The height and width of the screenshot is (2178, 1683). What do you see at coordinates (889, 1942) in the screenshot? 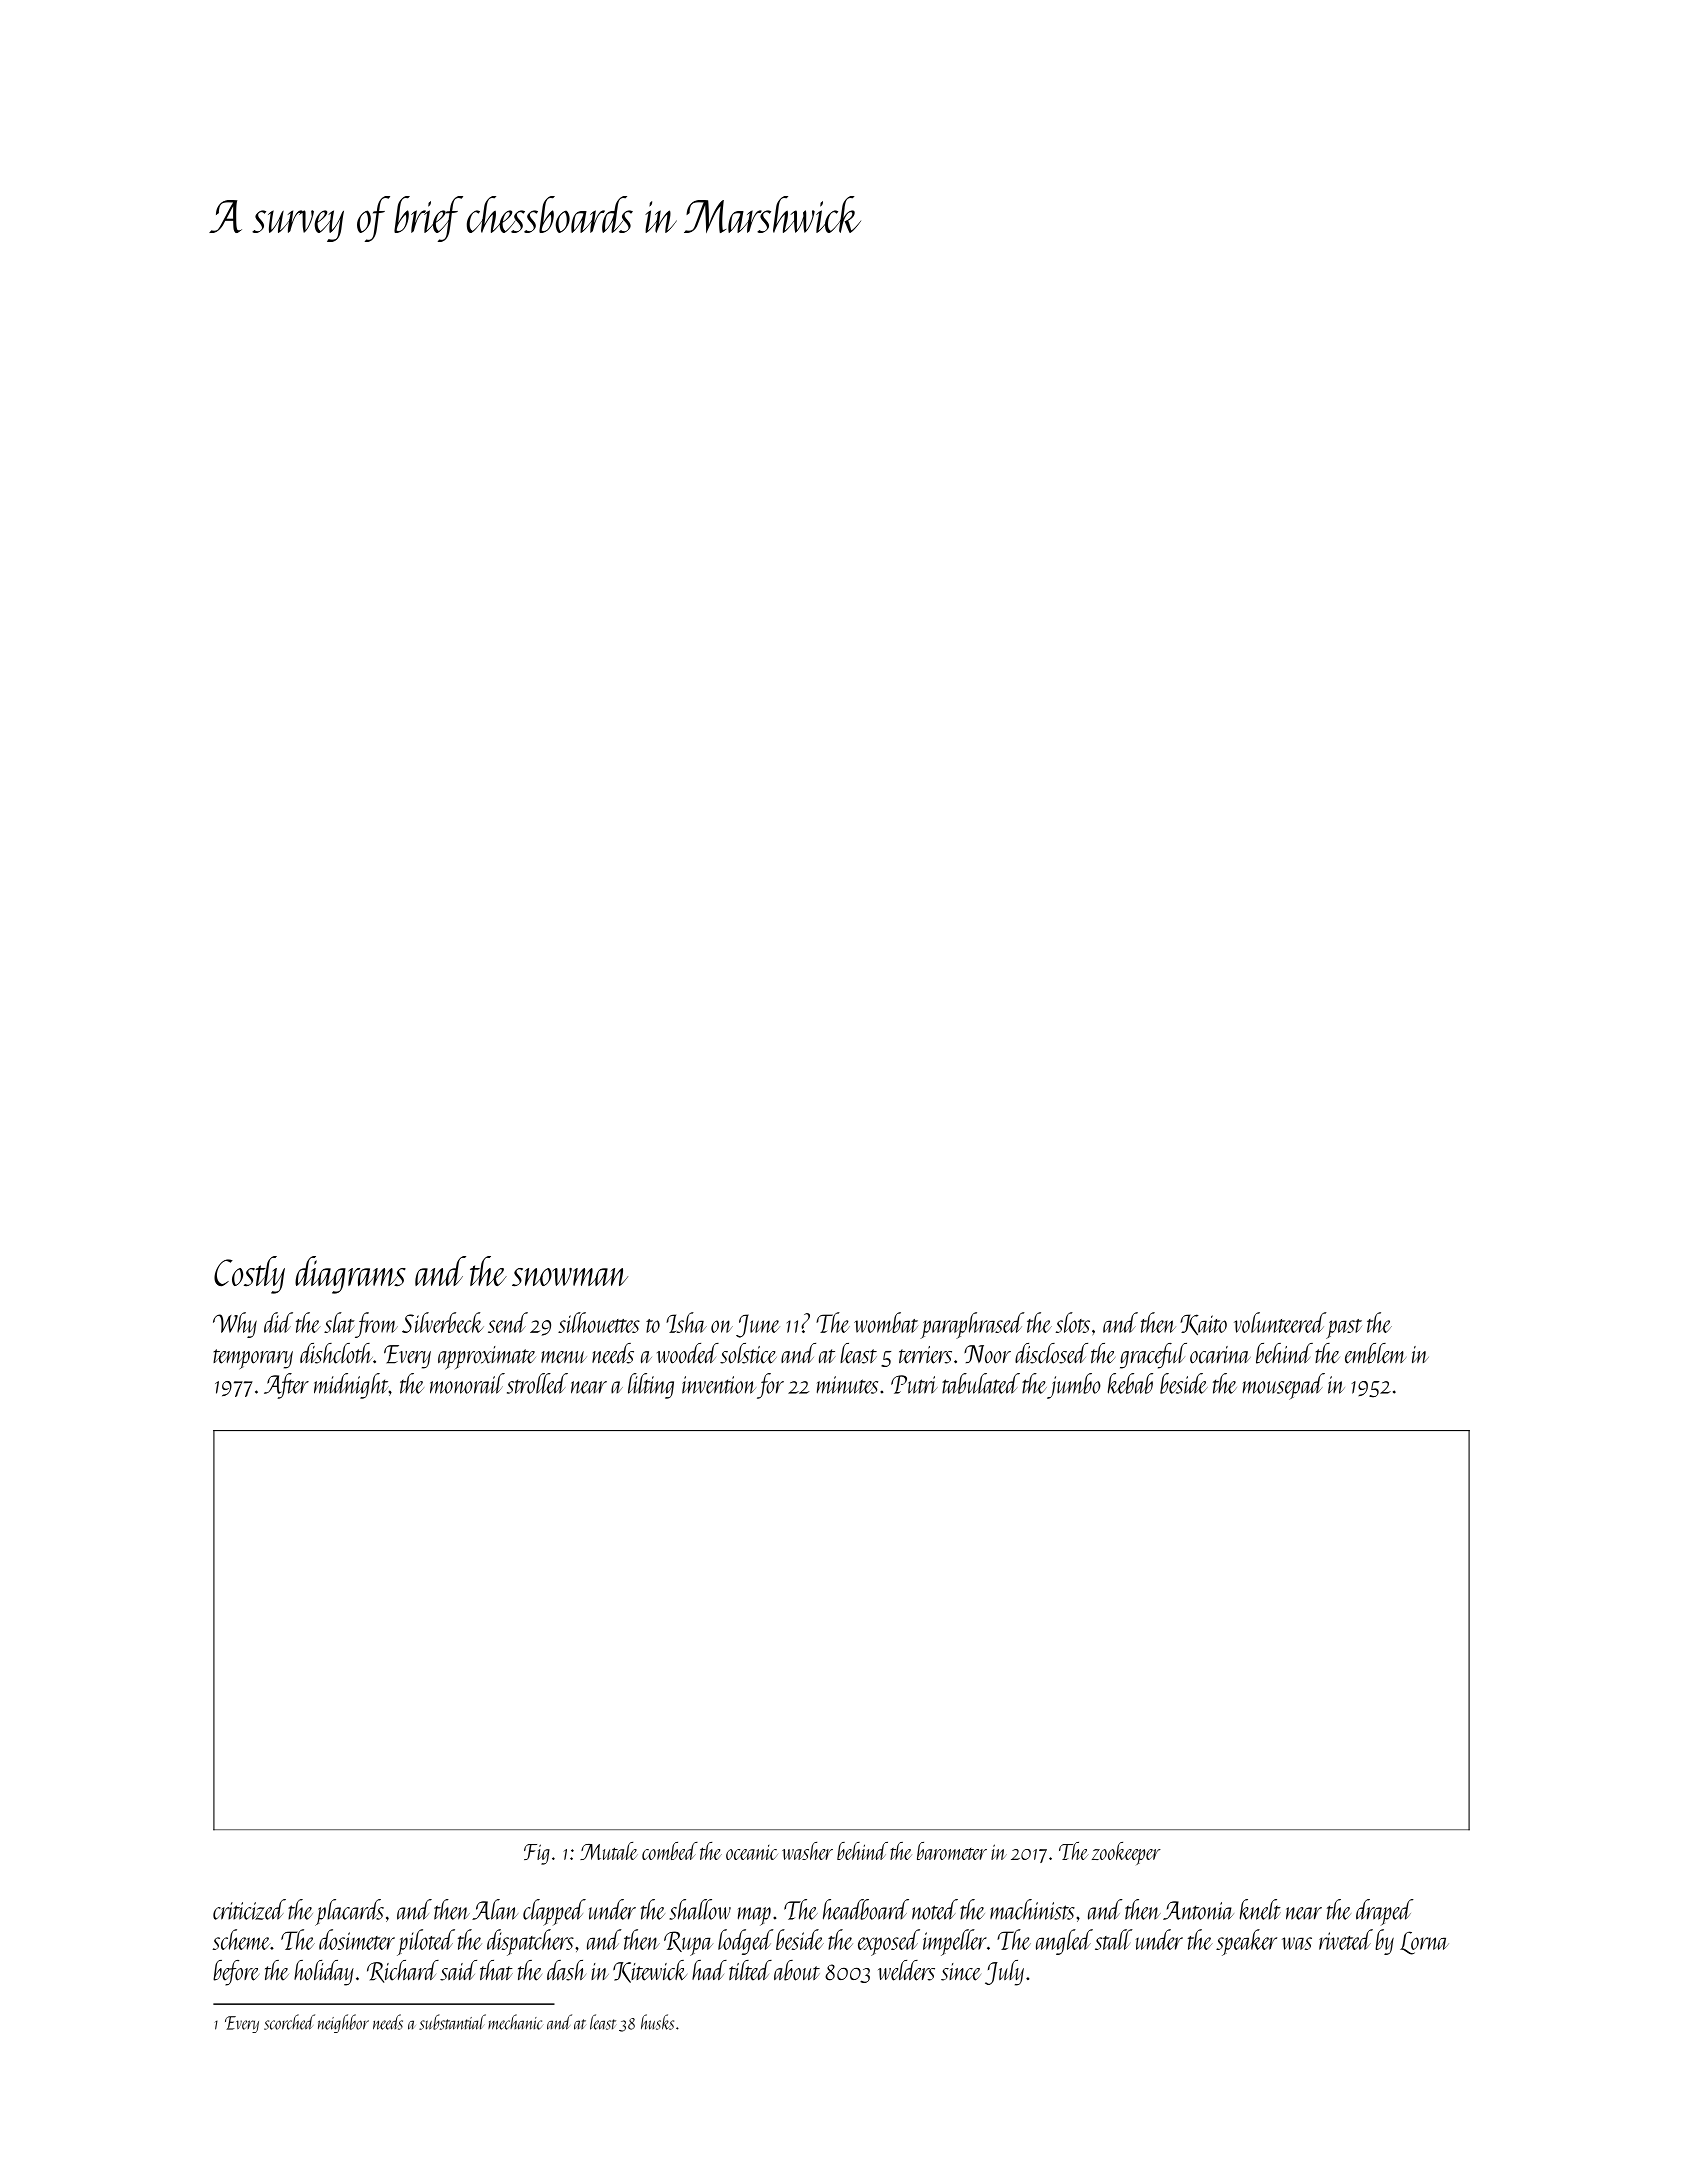
I see `exposed` at bounding box center [889, 1942].
